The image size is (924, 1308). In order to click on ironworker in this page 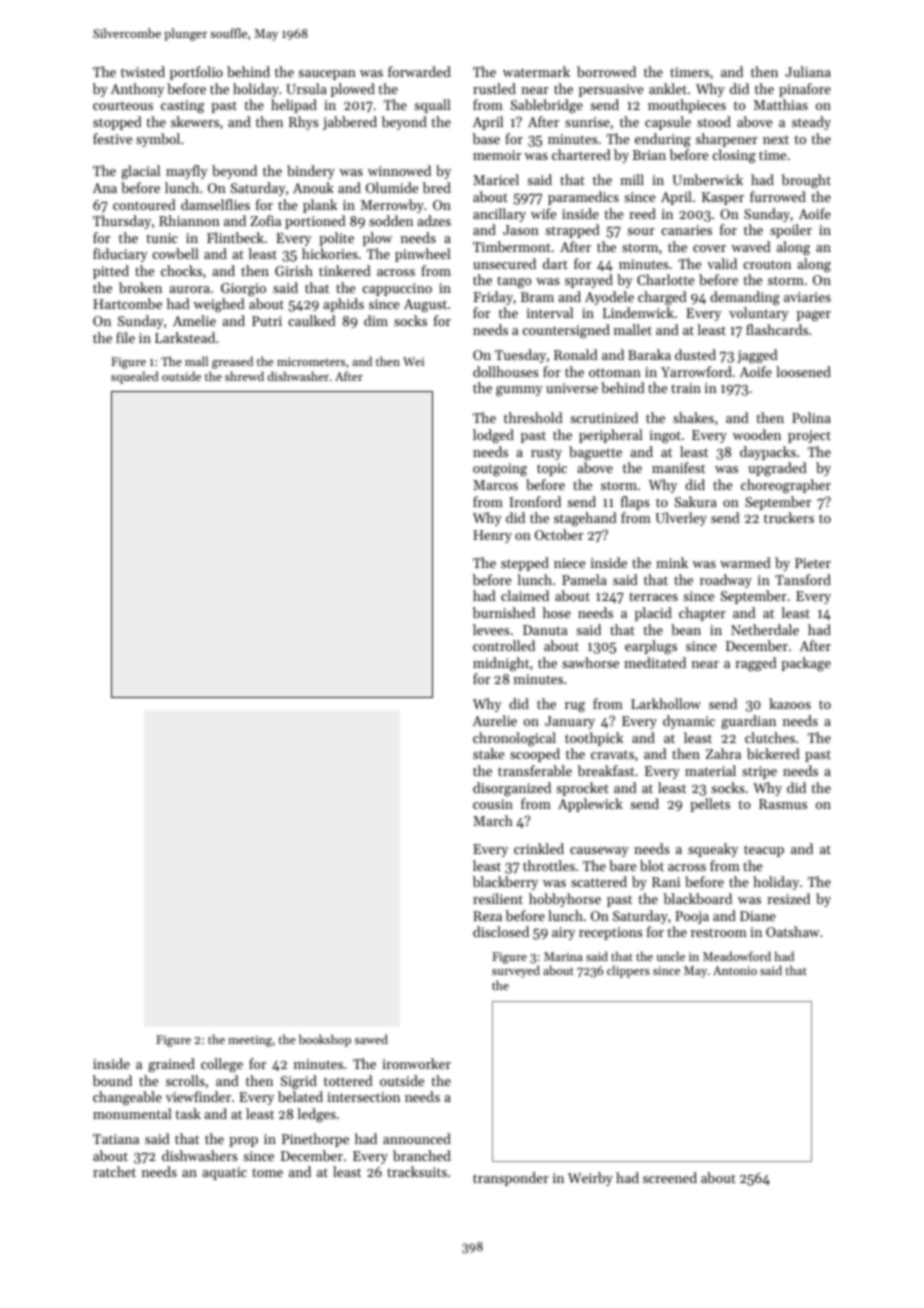, I will do `click(416, 1063)`.
